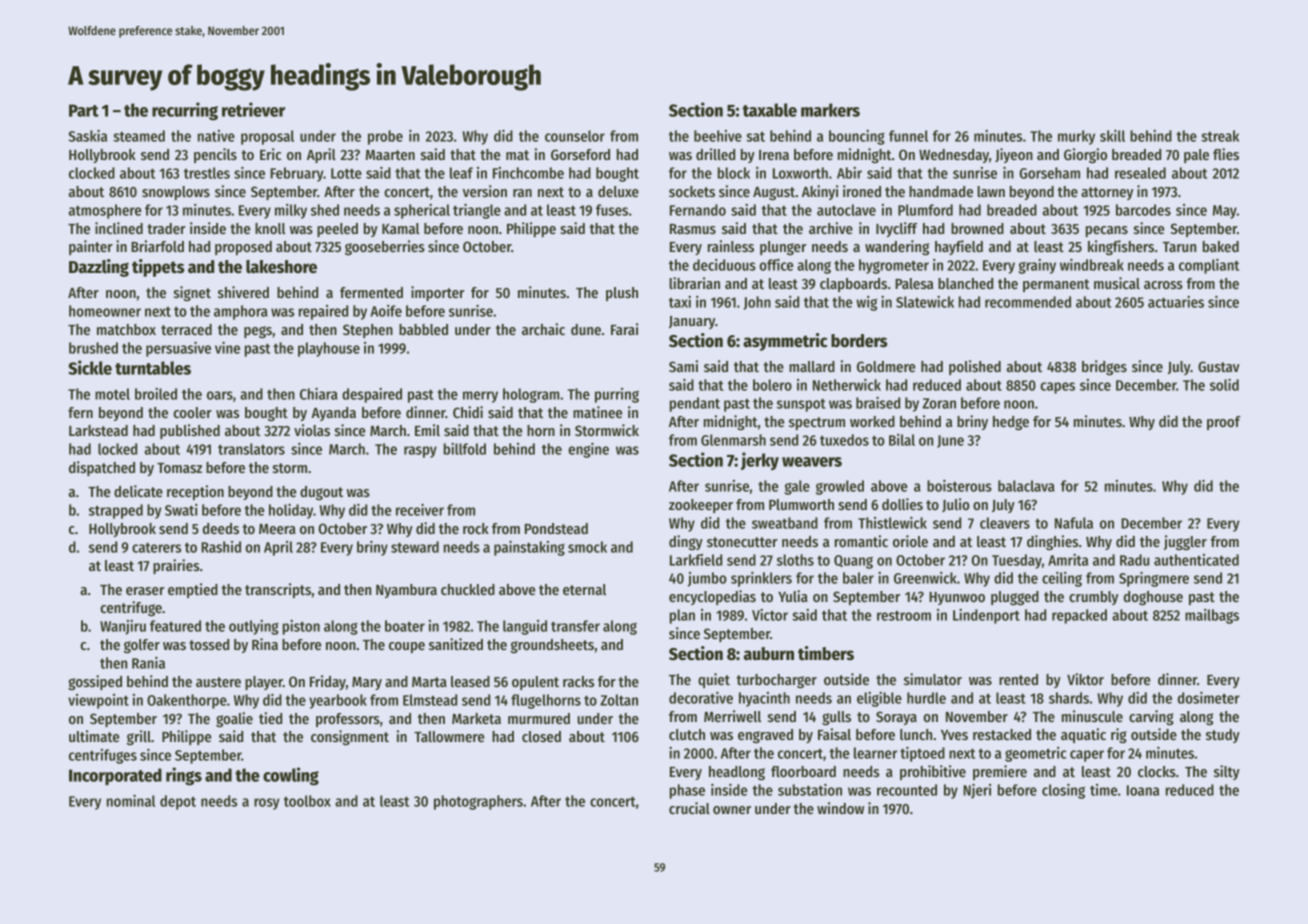 Image resolution: width=1308 pixels, height=924 pixels. I want to click on cowling, so click(291, 776).
